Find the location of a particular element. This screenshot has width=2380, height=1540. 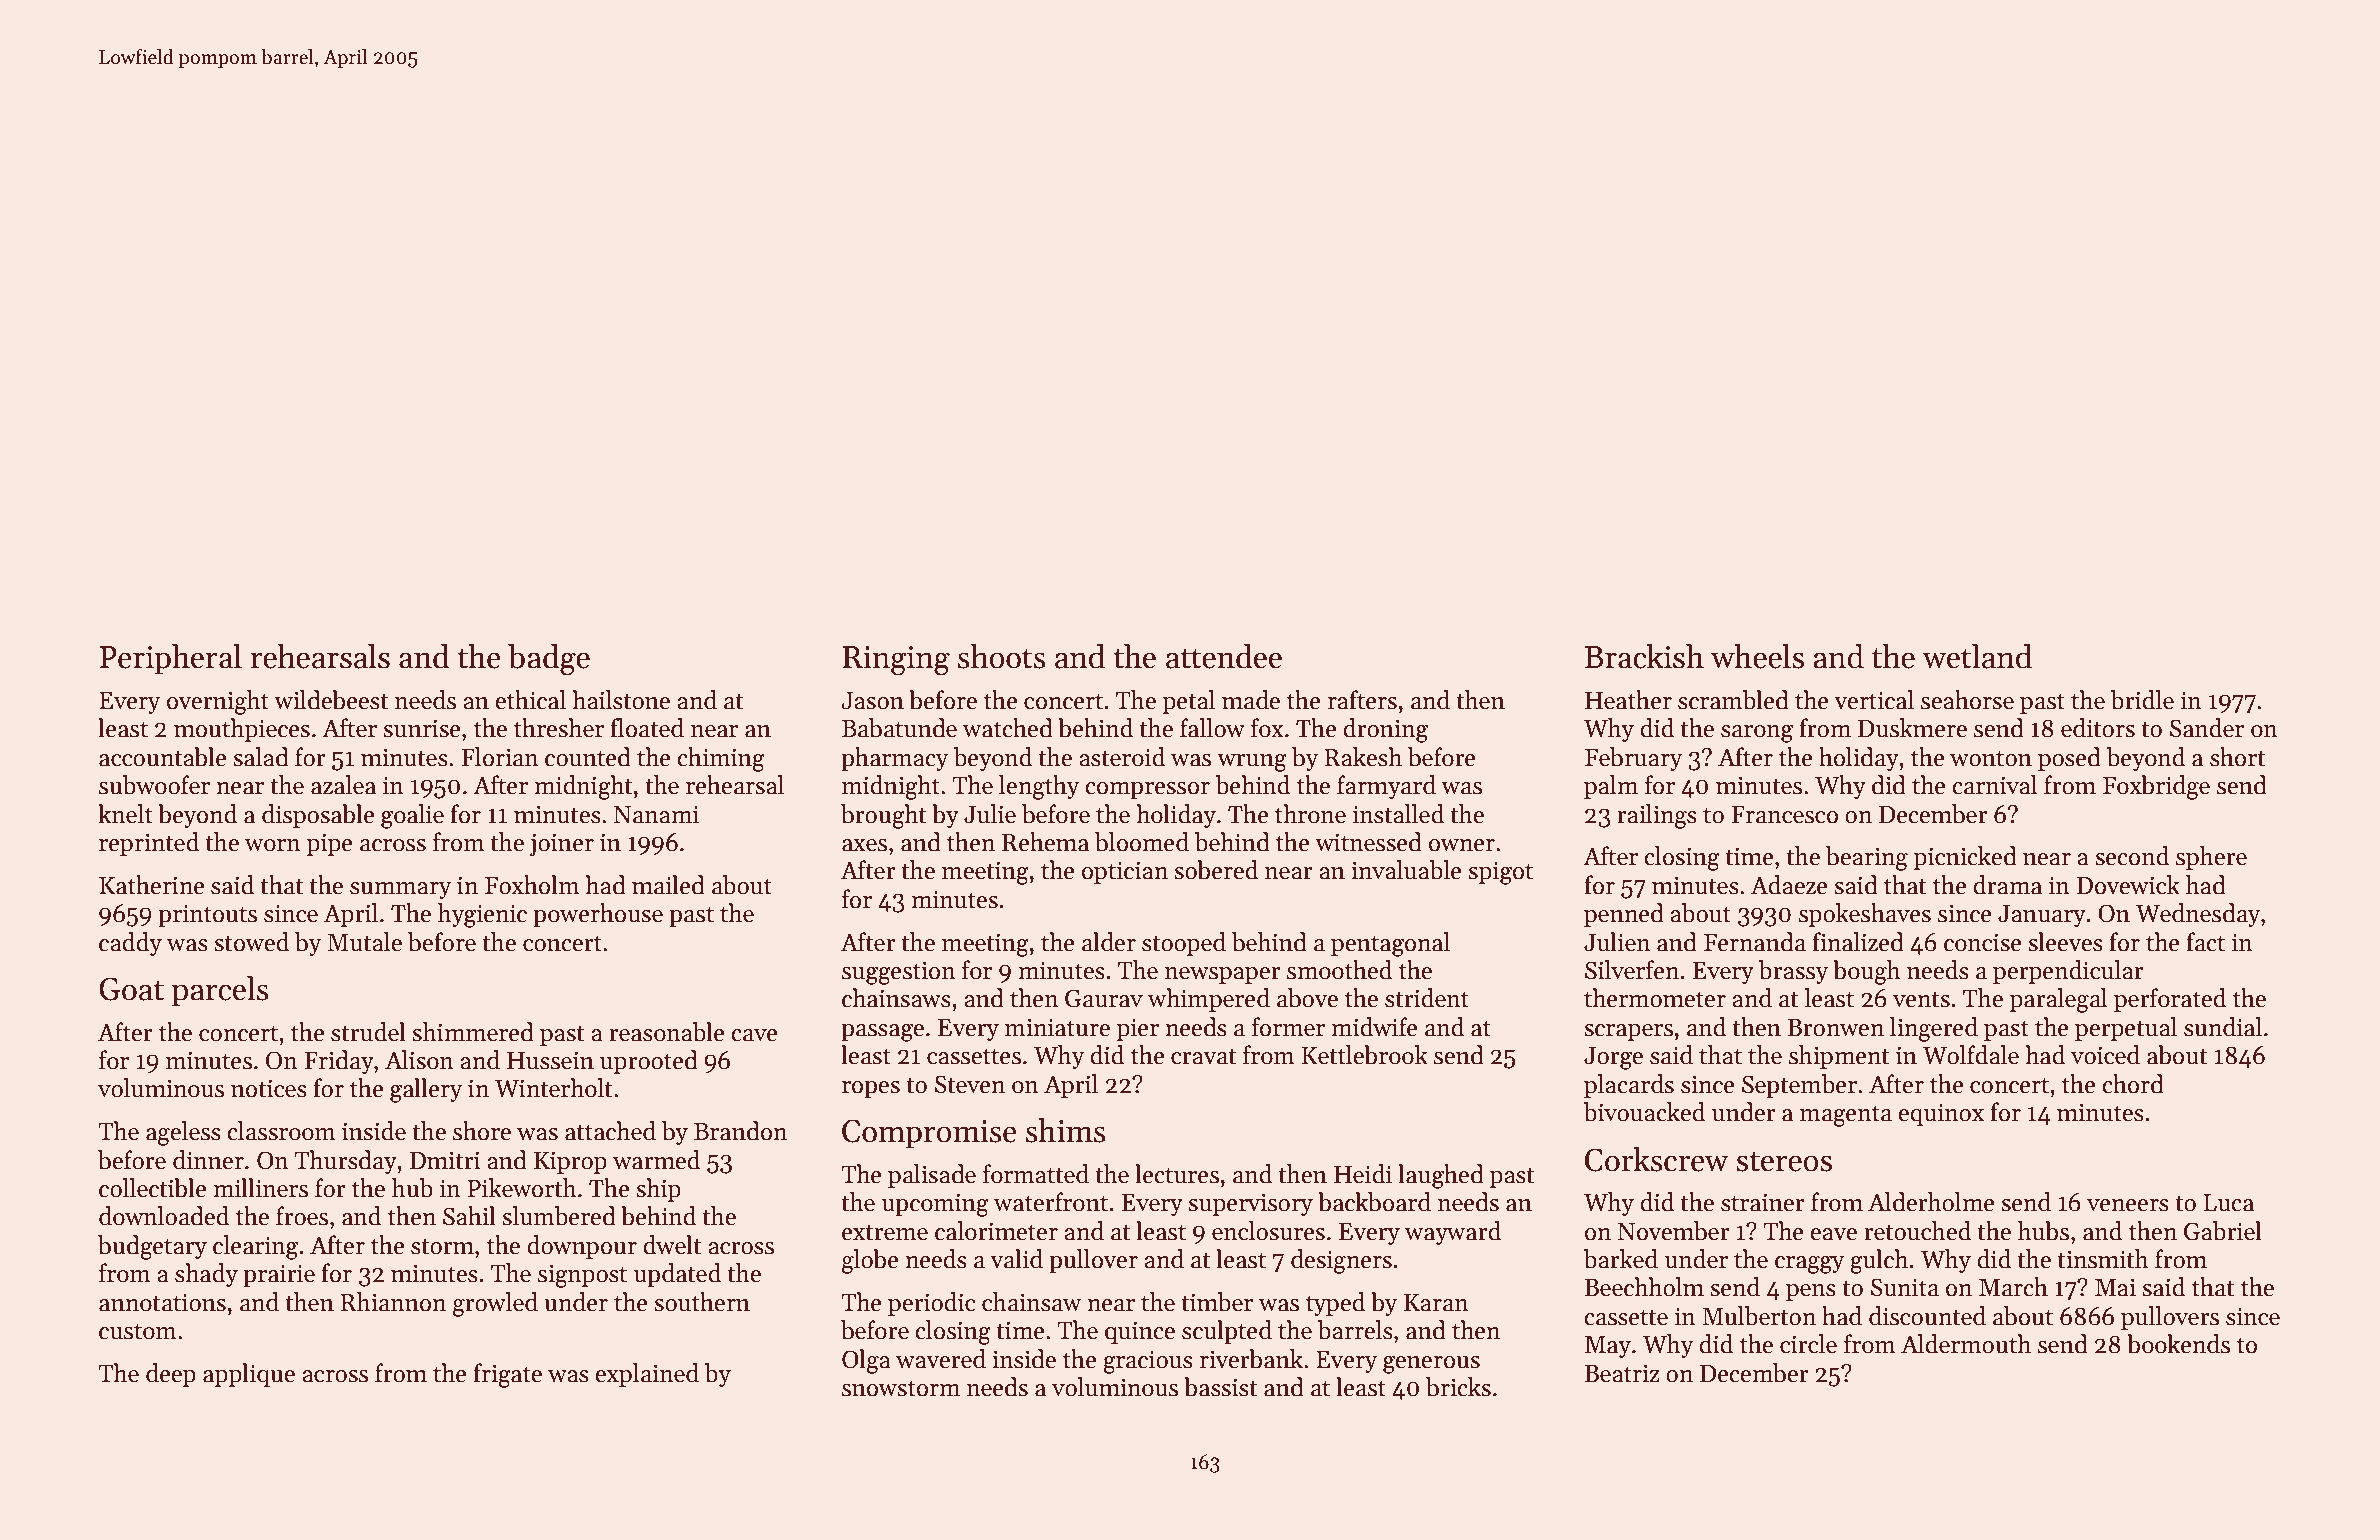

strident is located at coordinates (1427, 998).
